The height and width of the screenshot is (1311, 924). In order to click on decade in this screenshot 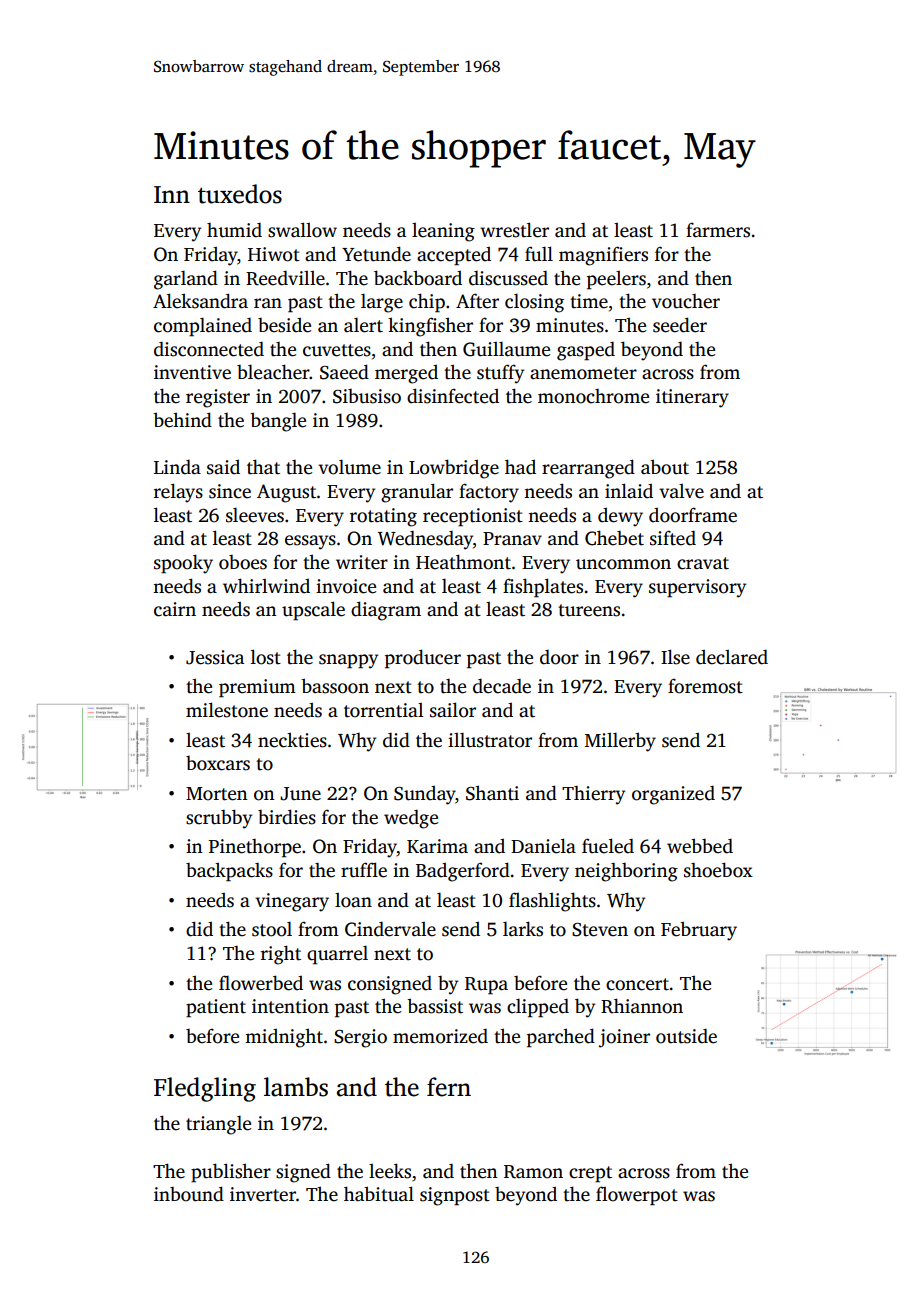, I will do `click(502, 686)`.
